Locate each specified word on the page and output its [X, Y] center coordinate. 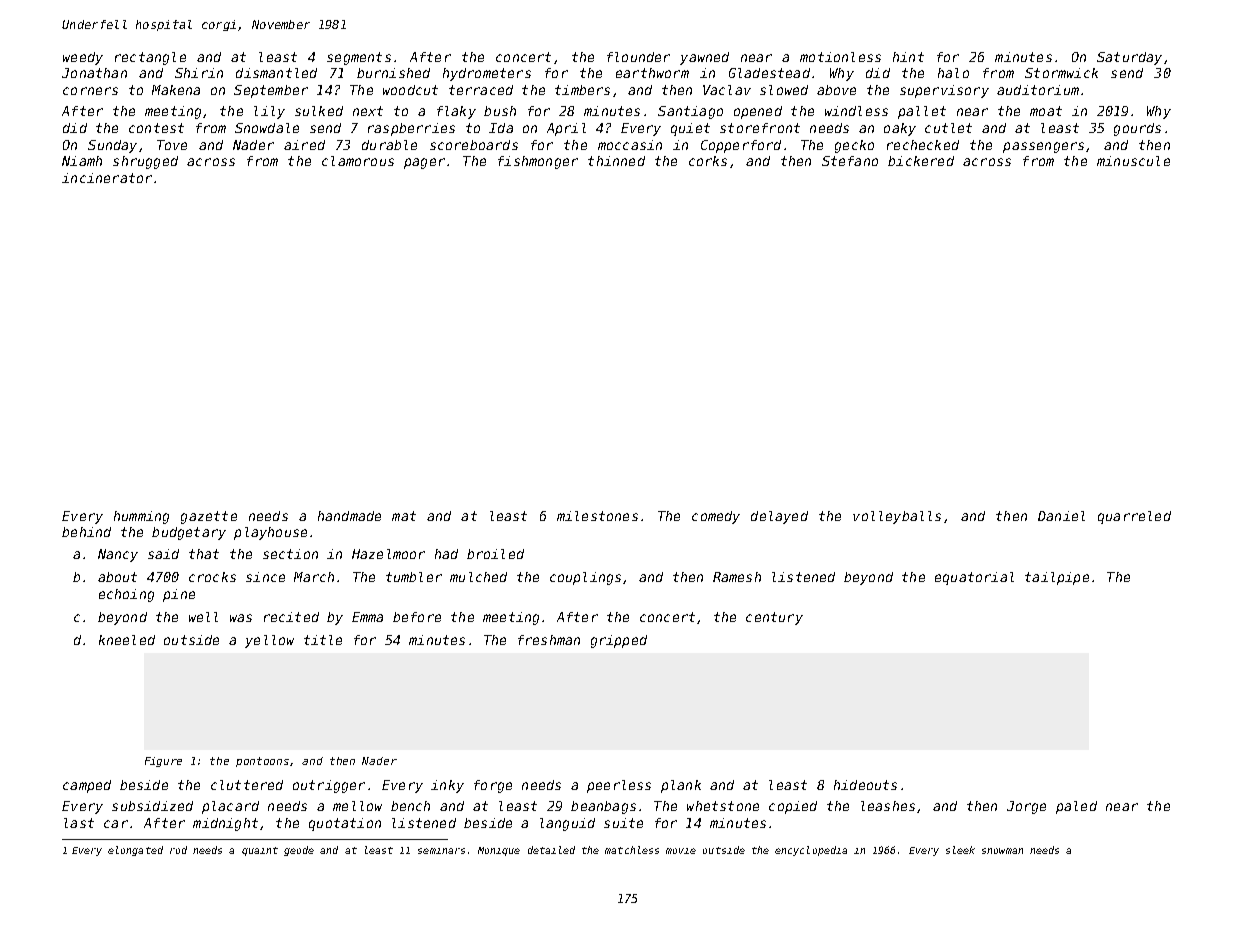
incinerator [107, 178]
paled [1076, 807]
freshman [549, 640]
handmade [349, 516]
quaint [260, 851]
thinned [616, 161]
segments [359, 58]
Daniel [1061, 516]
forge [493, 786]
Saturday [1129, 58]
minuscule [1133, 161]
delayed [779, 517]
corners [90, 91]
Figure [163, 762]
